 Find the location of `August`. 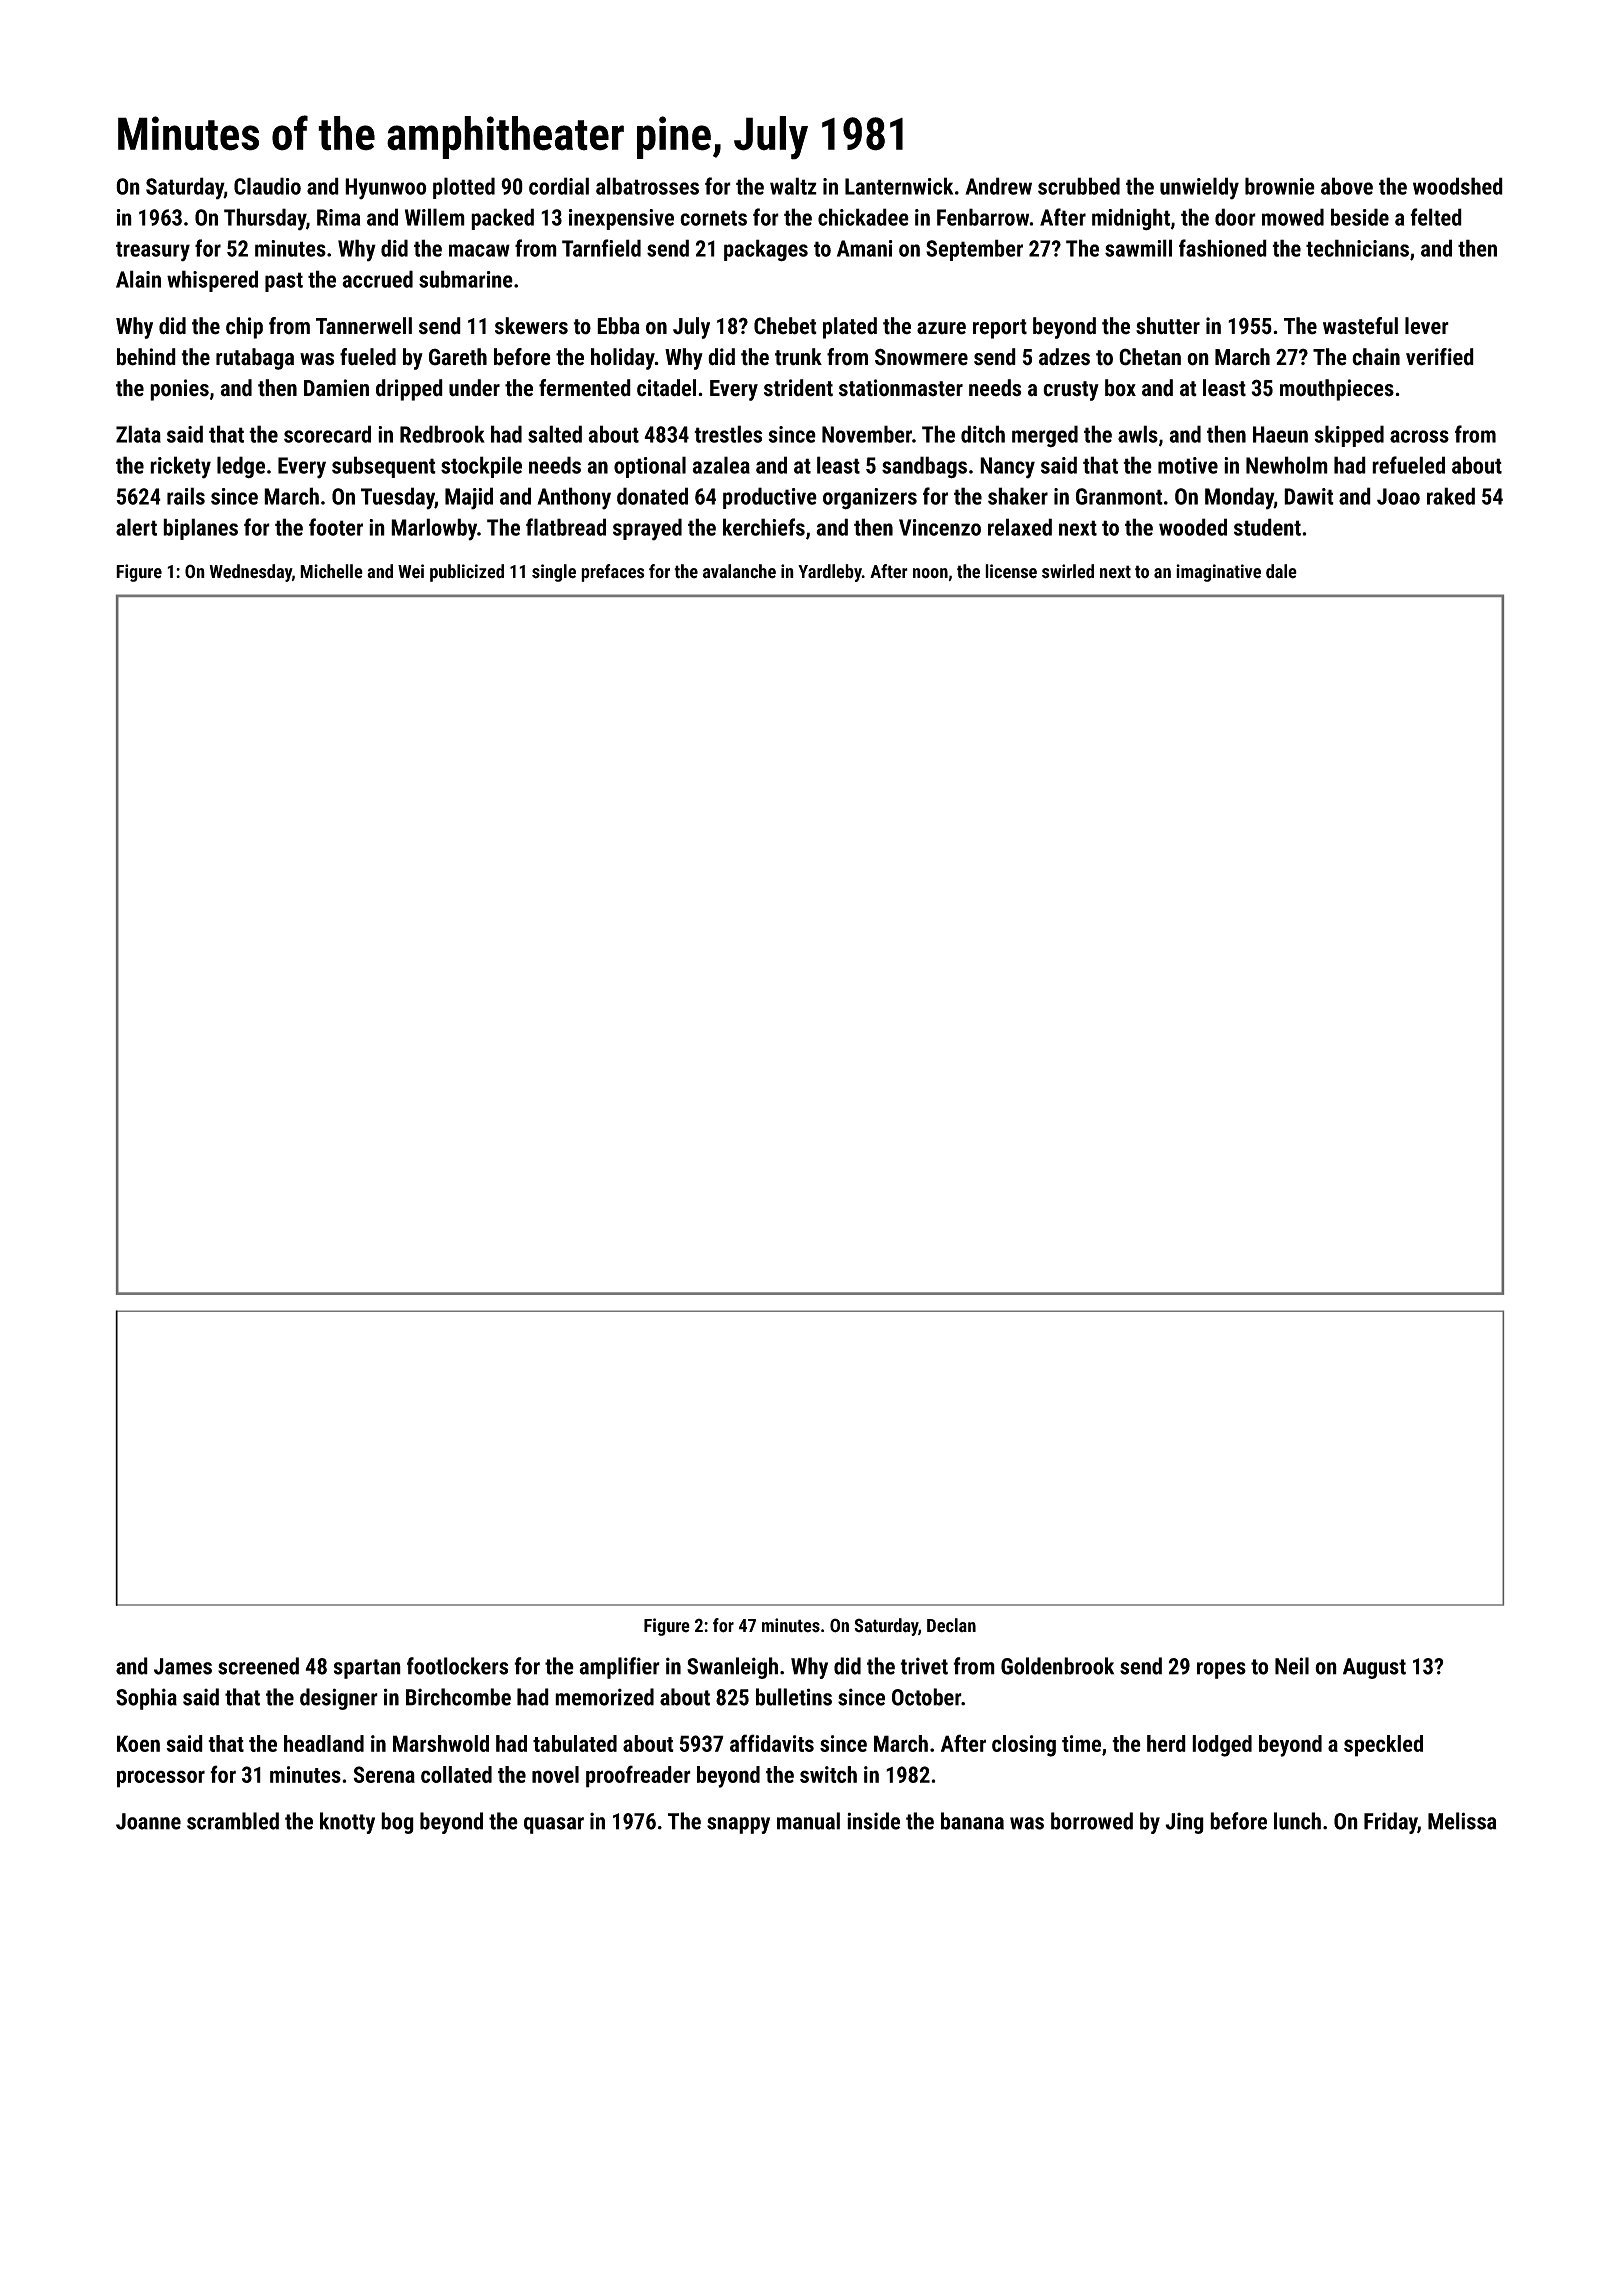

August is located at coordinates (1374, 1668).
